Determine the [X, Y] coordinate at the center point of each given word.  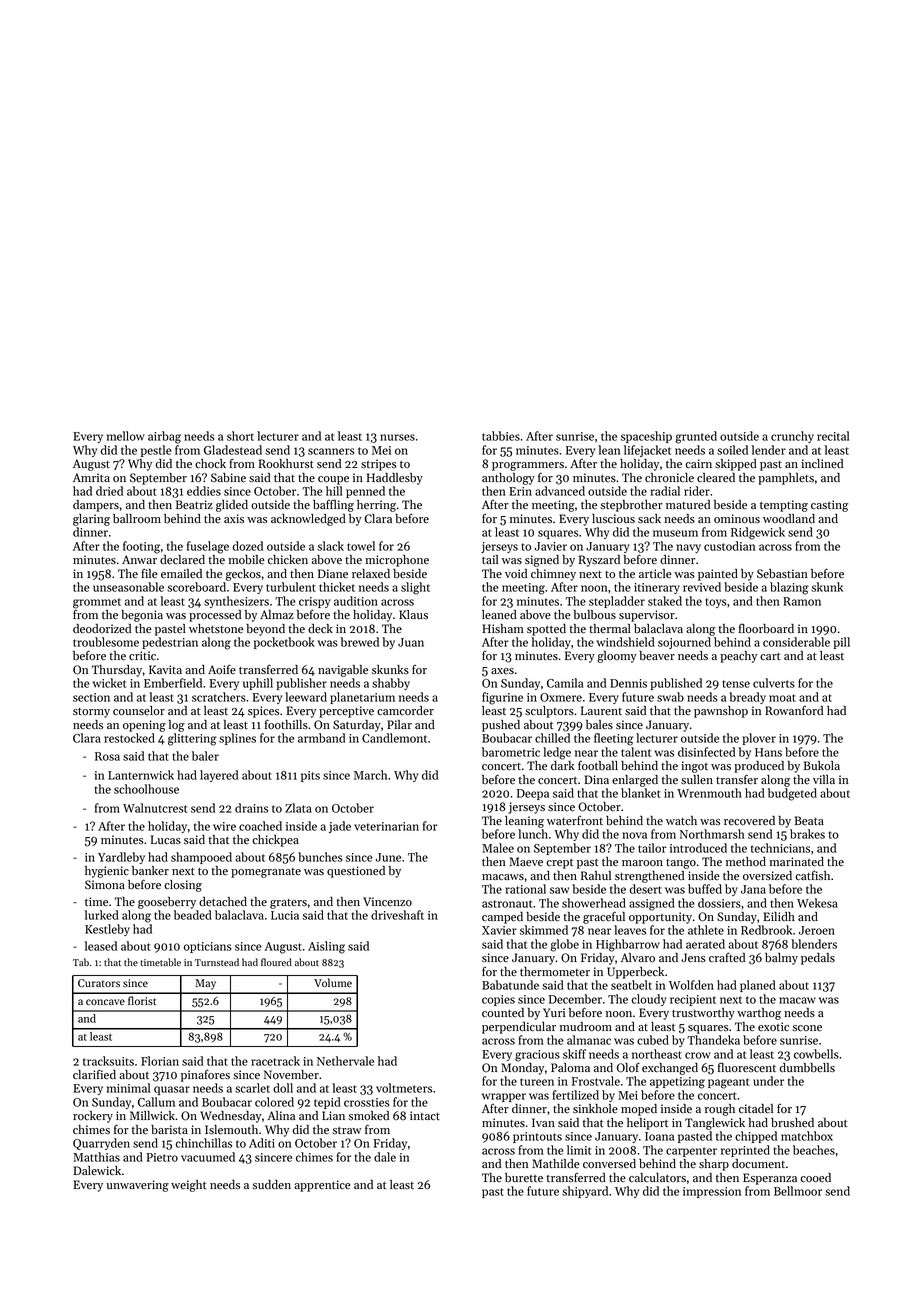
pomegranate [266, 873]
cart [770, 657]
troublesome [106, 642]
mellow [126, 436]
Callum [156, 1102]
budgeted [792, 794]
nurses [397, 437]
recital [833, 436]
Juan [411, 642]
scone [807, 1028]
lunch [533, 834]
